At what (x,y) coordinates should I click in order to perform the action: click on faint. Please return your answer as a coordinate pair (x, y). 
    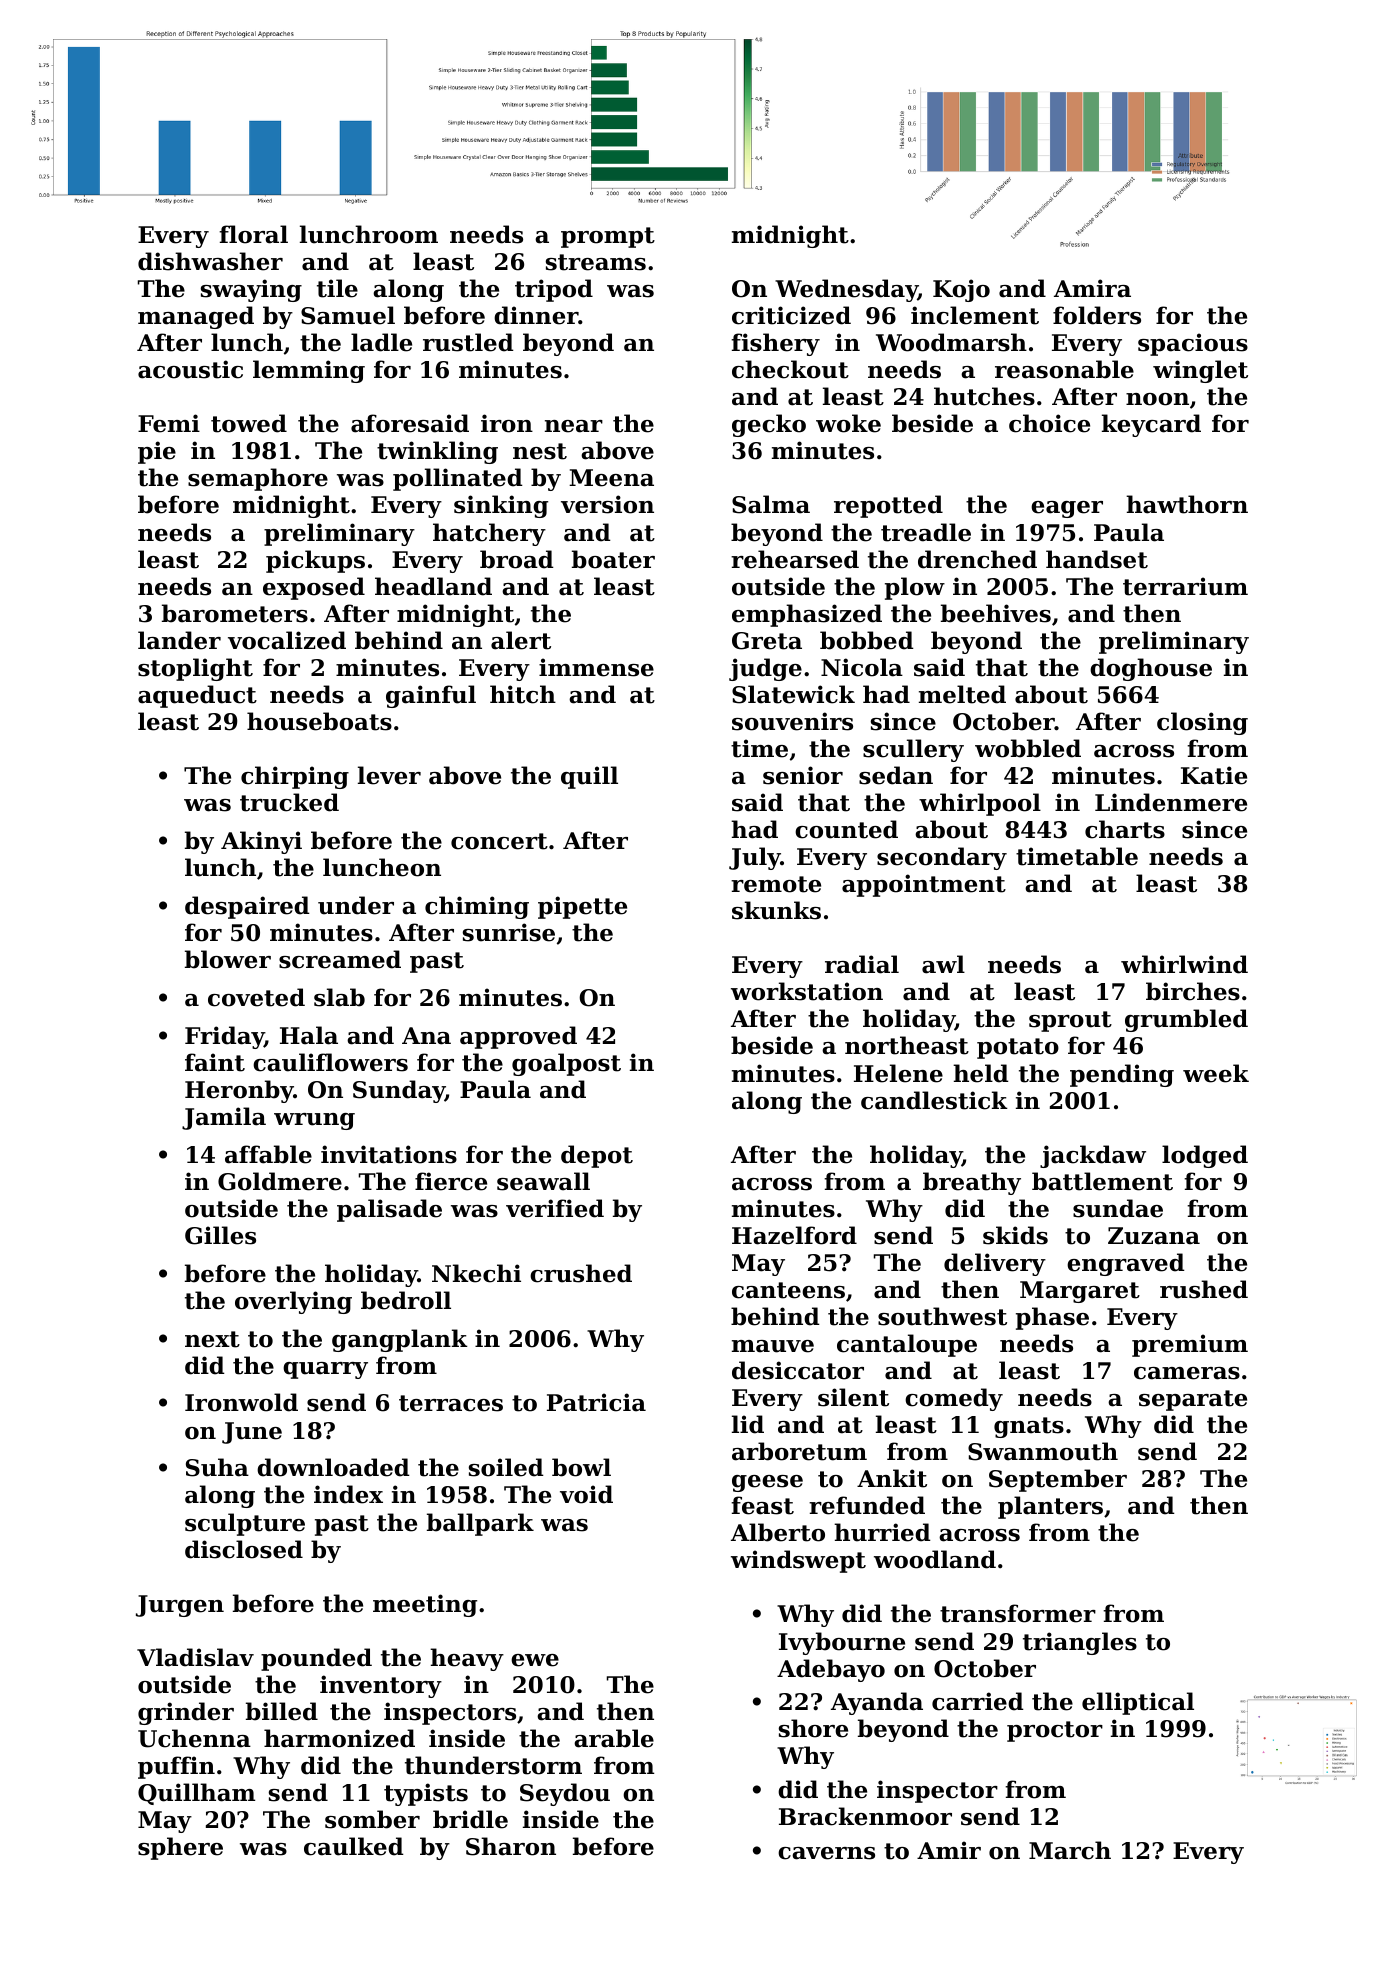
    Looking at the image, I should click on (215, 1062).
